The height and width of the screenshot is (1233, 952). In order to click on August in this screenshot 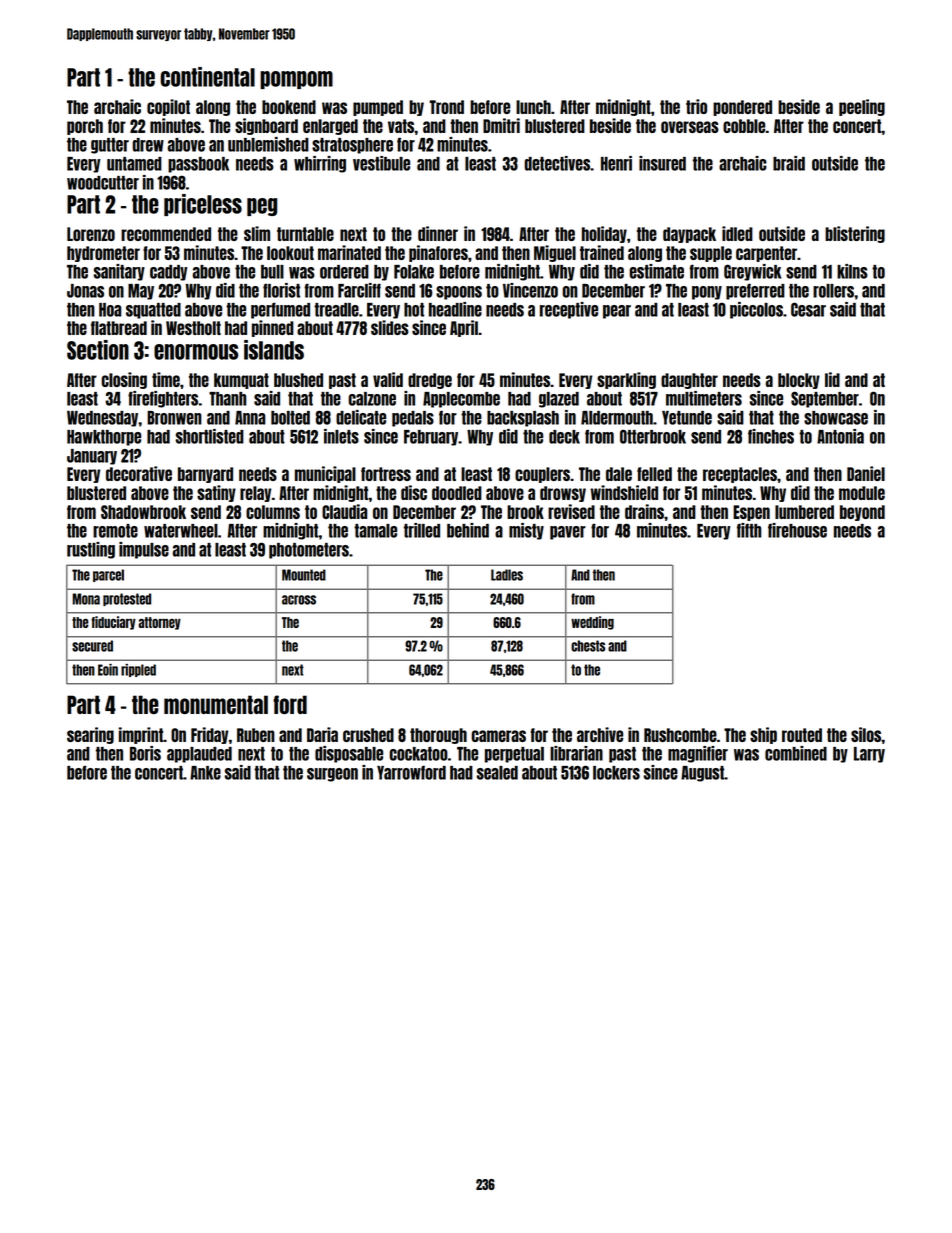, I will do `click(702, 774)`.
